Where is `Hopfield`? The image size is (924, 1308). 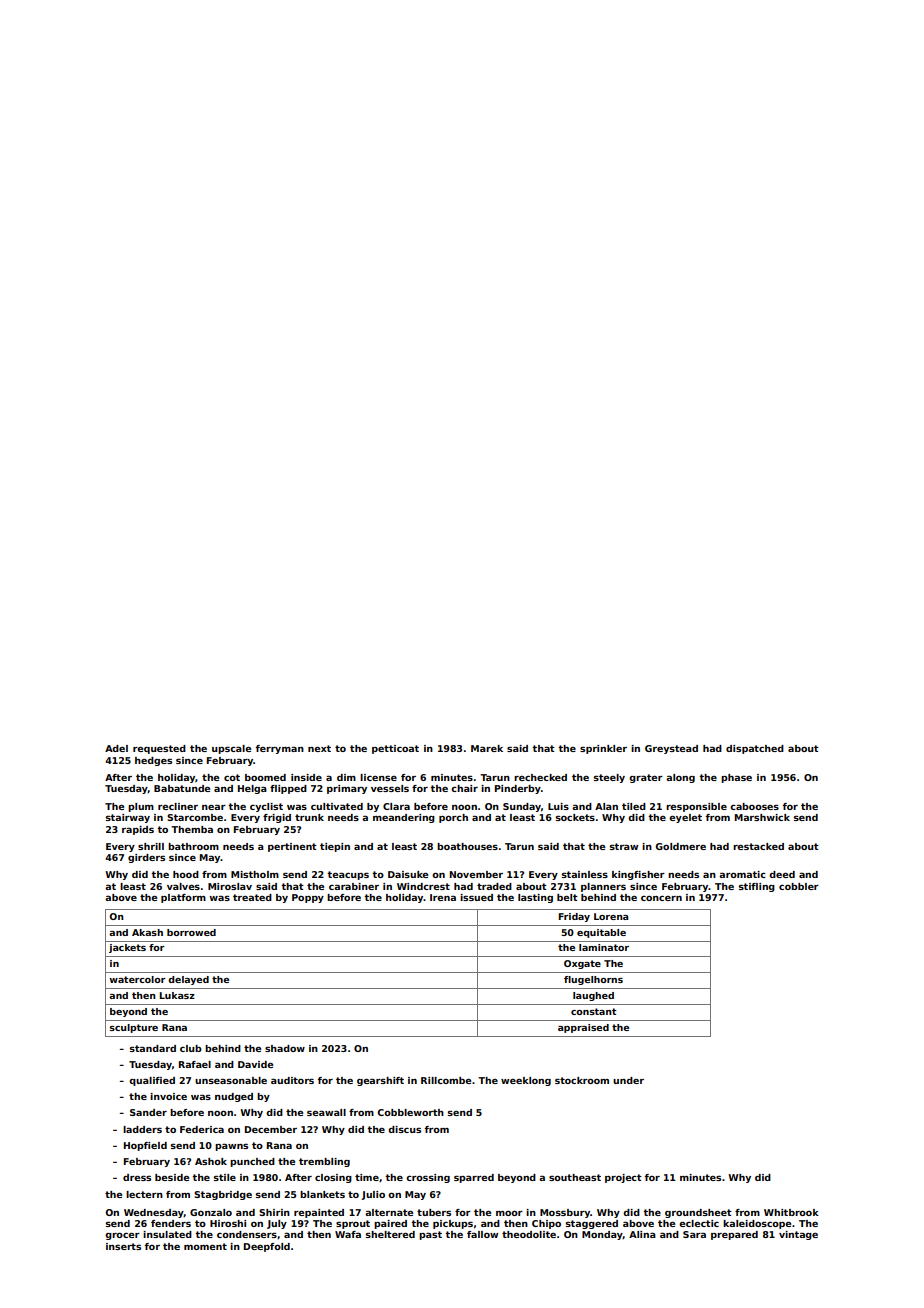
Hopfield is located at coordinates (145, 1146).
